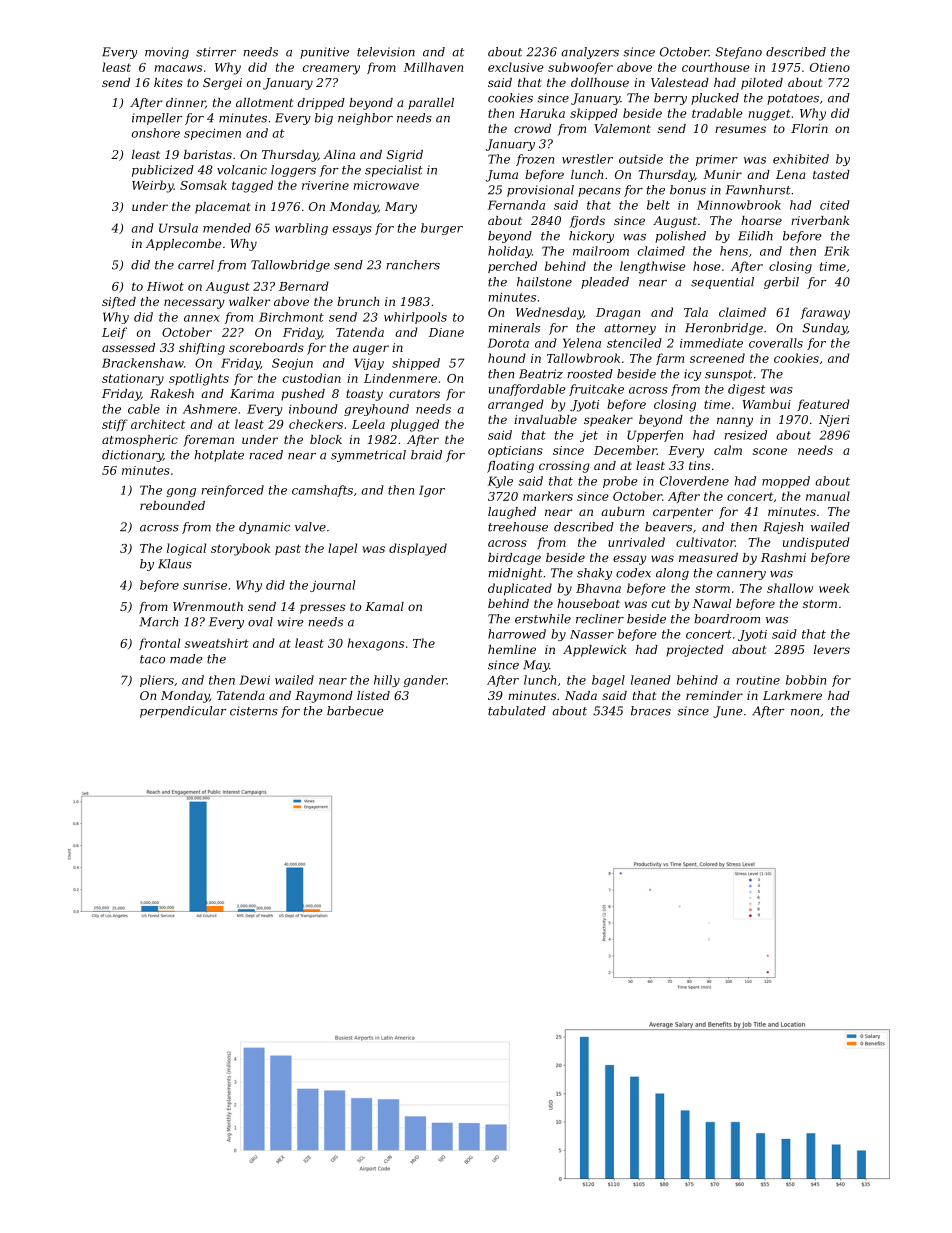 Image resolution: width=952 pixels, height=1233 pixels. Describe the element at coordinates (240, 549) in the page. I see `storybook` at that location.
